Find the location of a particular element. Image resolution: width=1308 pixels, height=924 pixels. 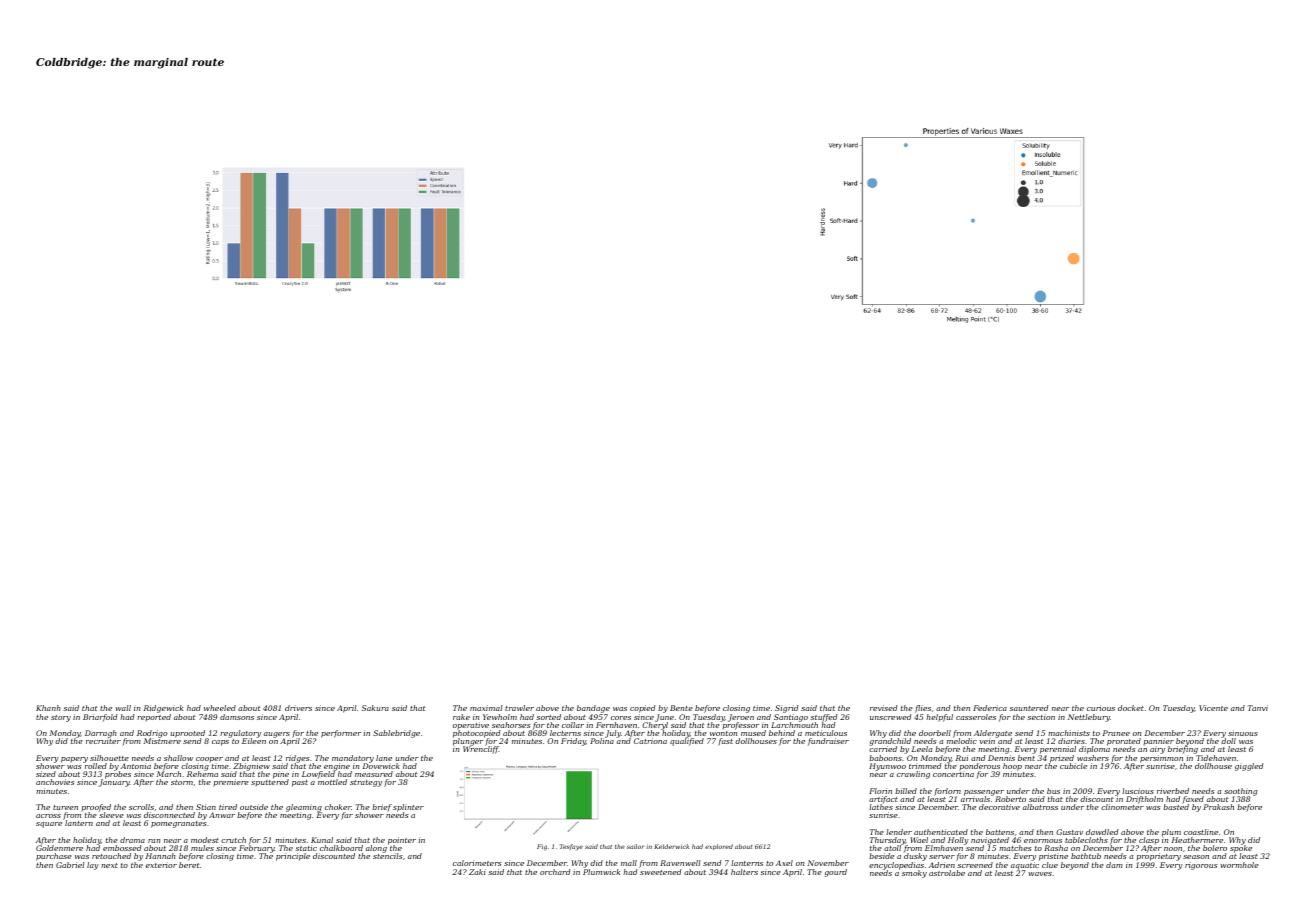

lender is located at coordinates (899, 832).
